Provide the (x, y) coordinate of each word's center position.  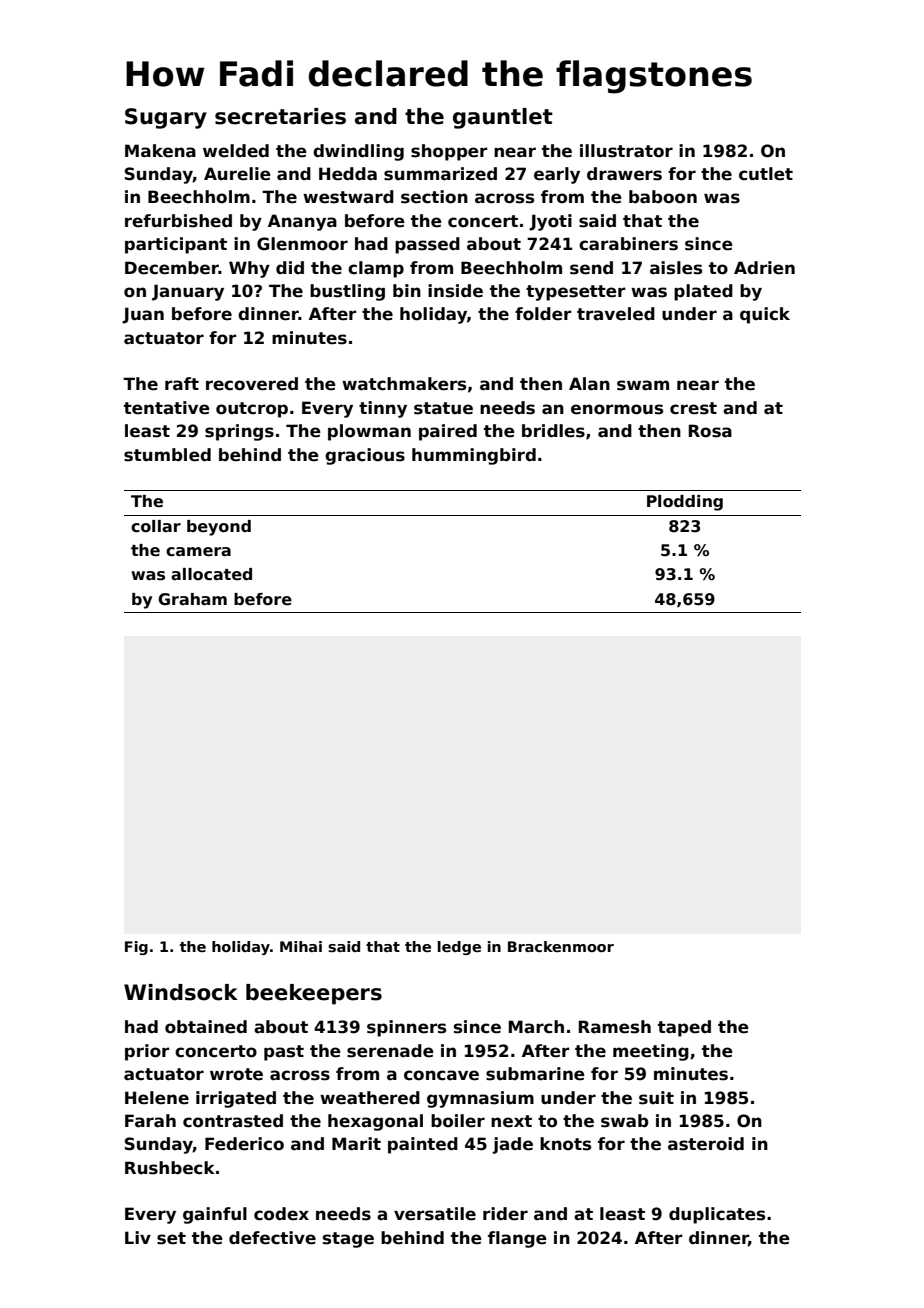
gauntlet (503, 118)
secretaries (280, 116)
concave (441, 1075)
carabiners (628, 244)
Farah (150, 1121)
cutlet (766, 174)
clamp (376, 269)
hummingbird (474, 456)
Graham (192, 599)
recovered (252, 384)
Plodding (685, 503)
